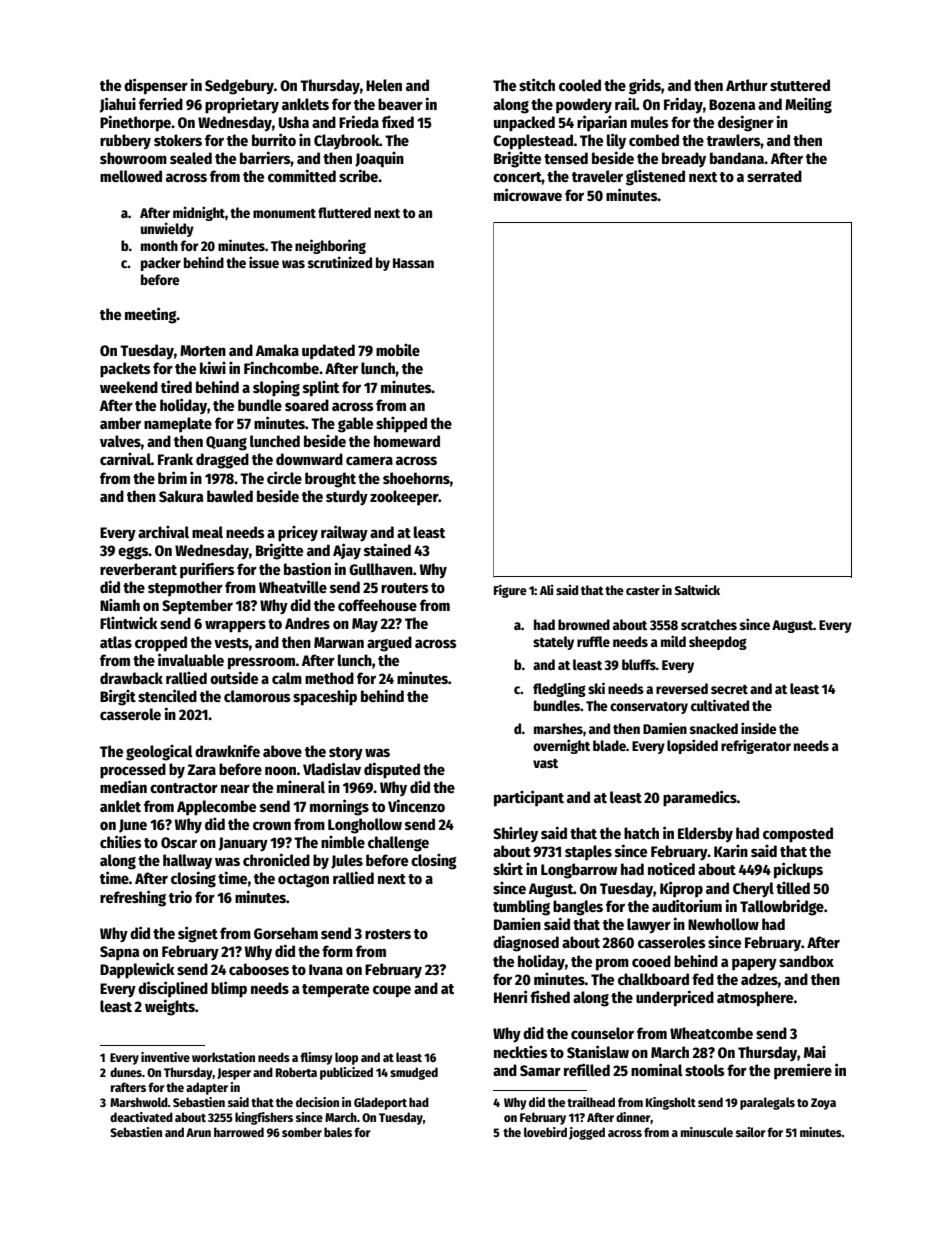 Image resolution: width=952 pixels, height=1233 pixels. I want to click on harrowed, so click(239, 1132).
